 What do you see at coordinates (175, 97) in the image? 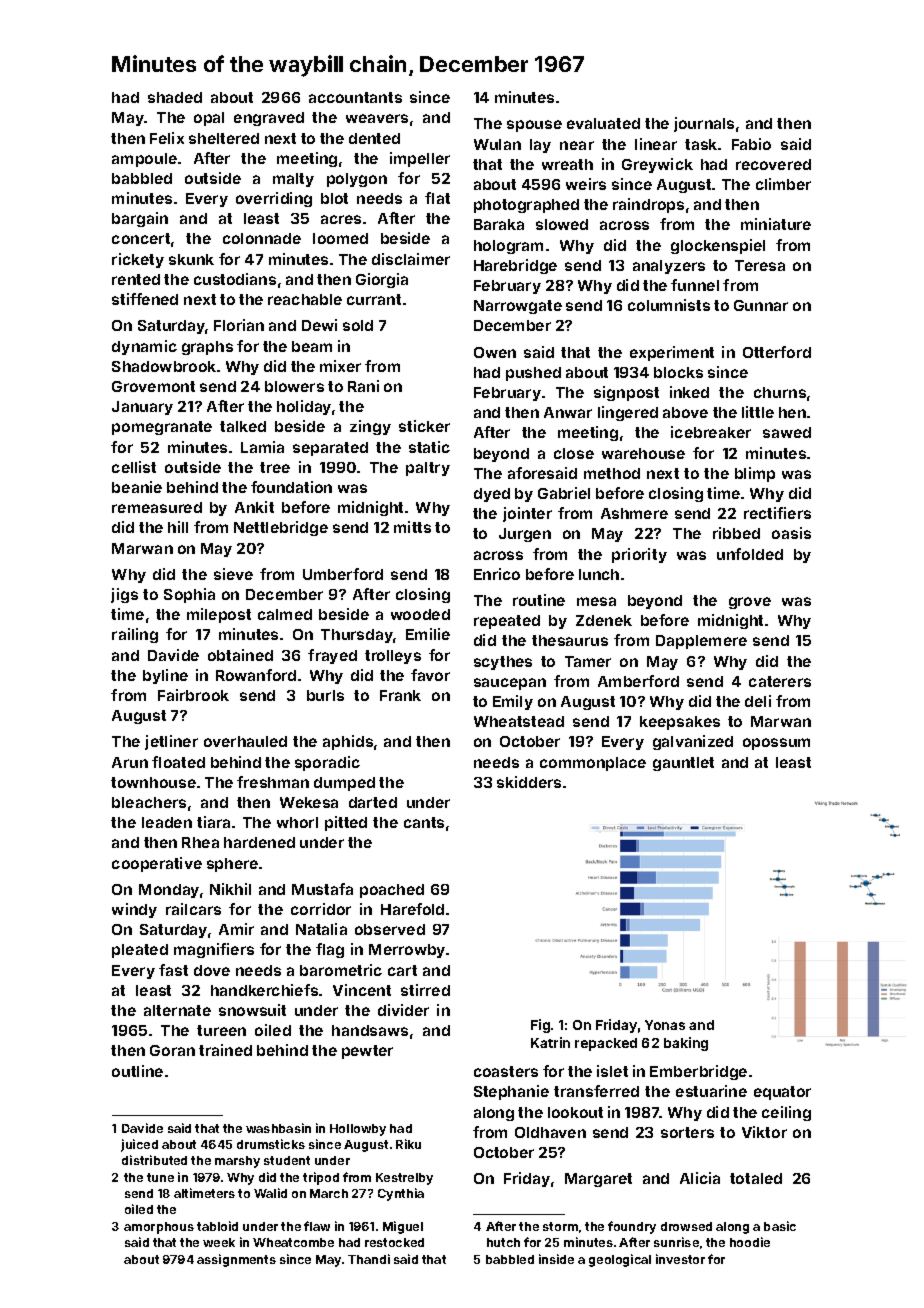
I see `shaded` at bounding box center [175, 97].
